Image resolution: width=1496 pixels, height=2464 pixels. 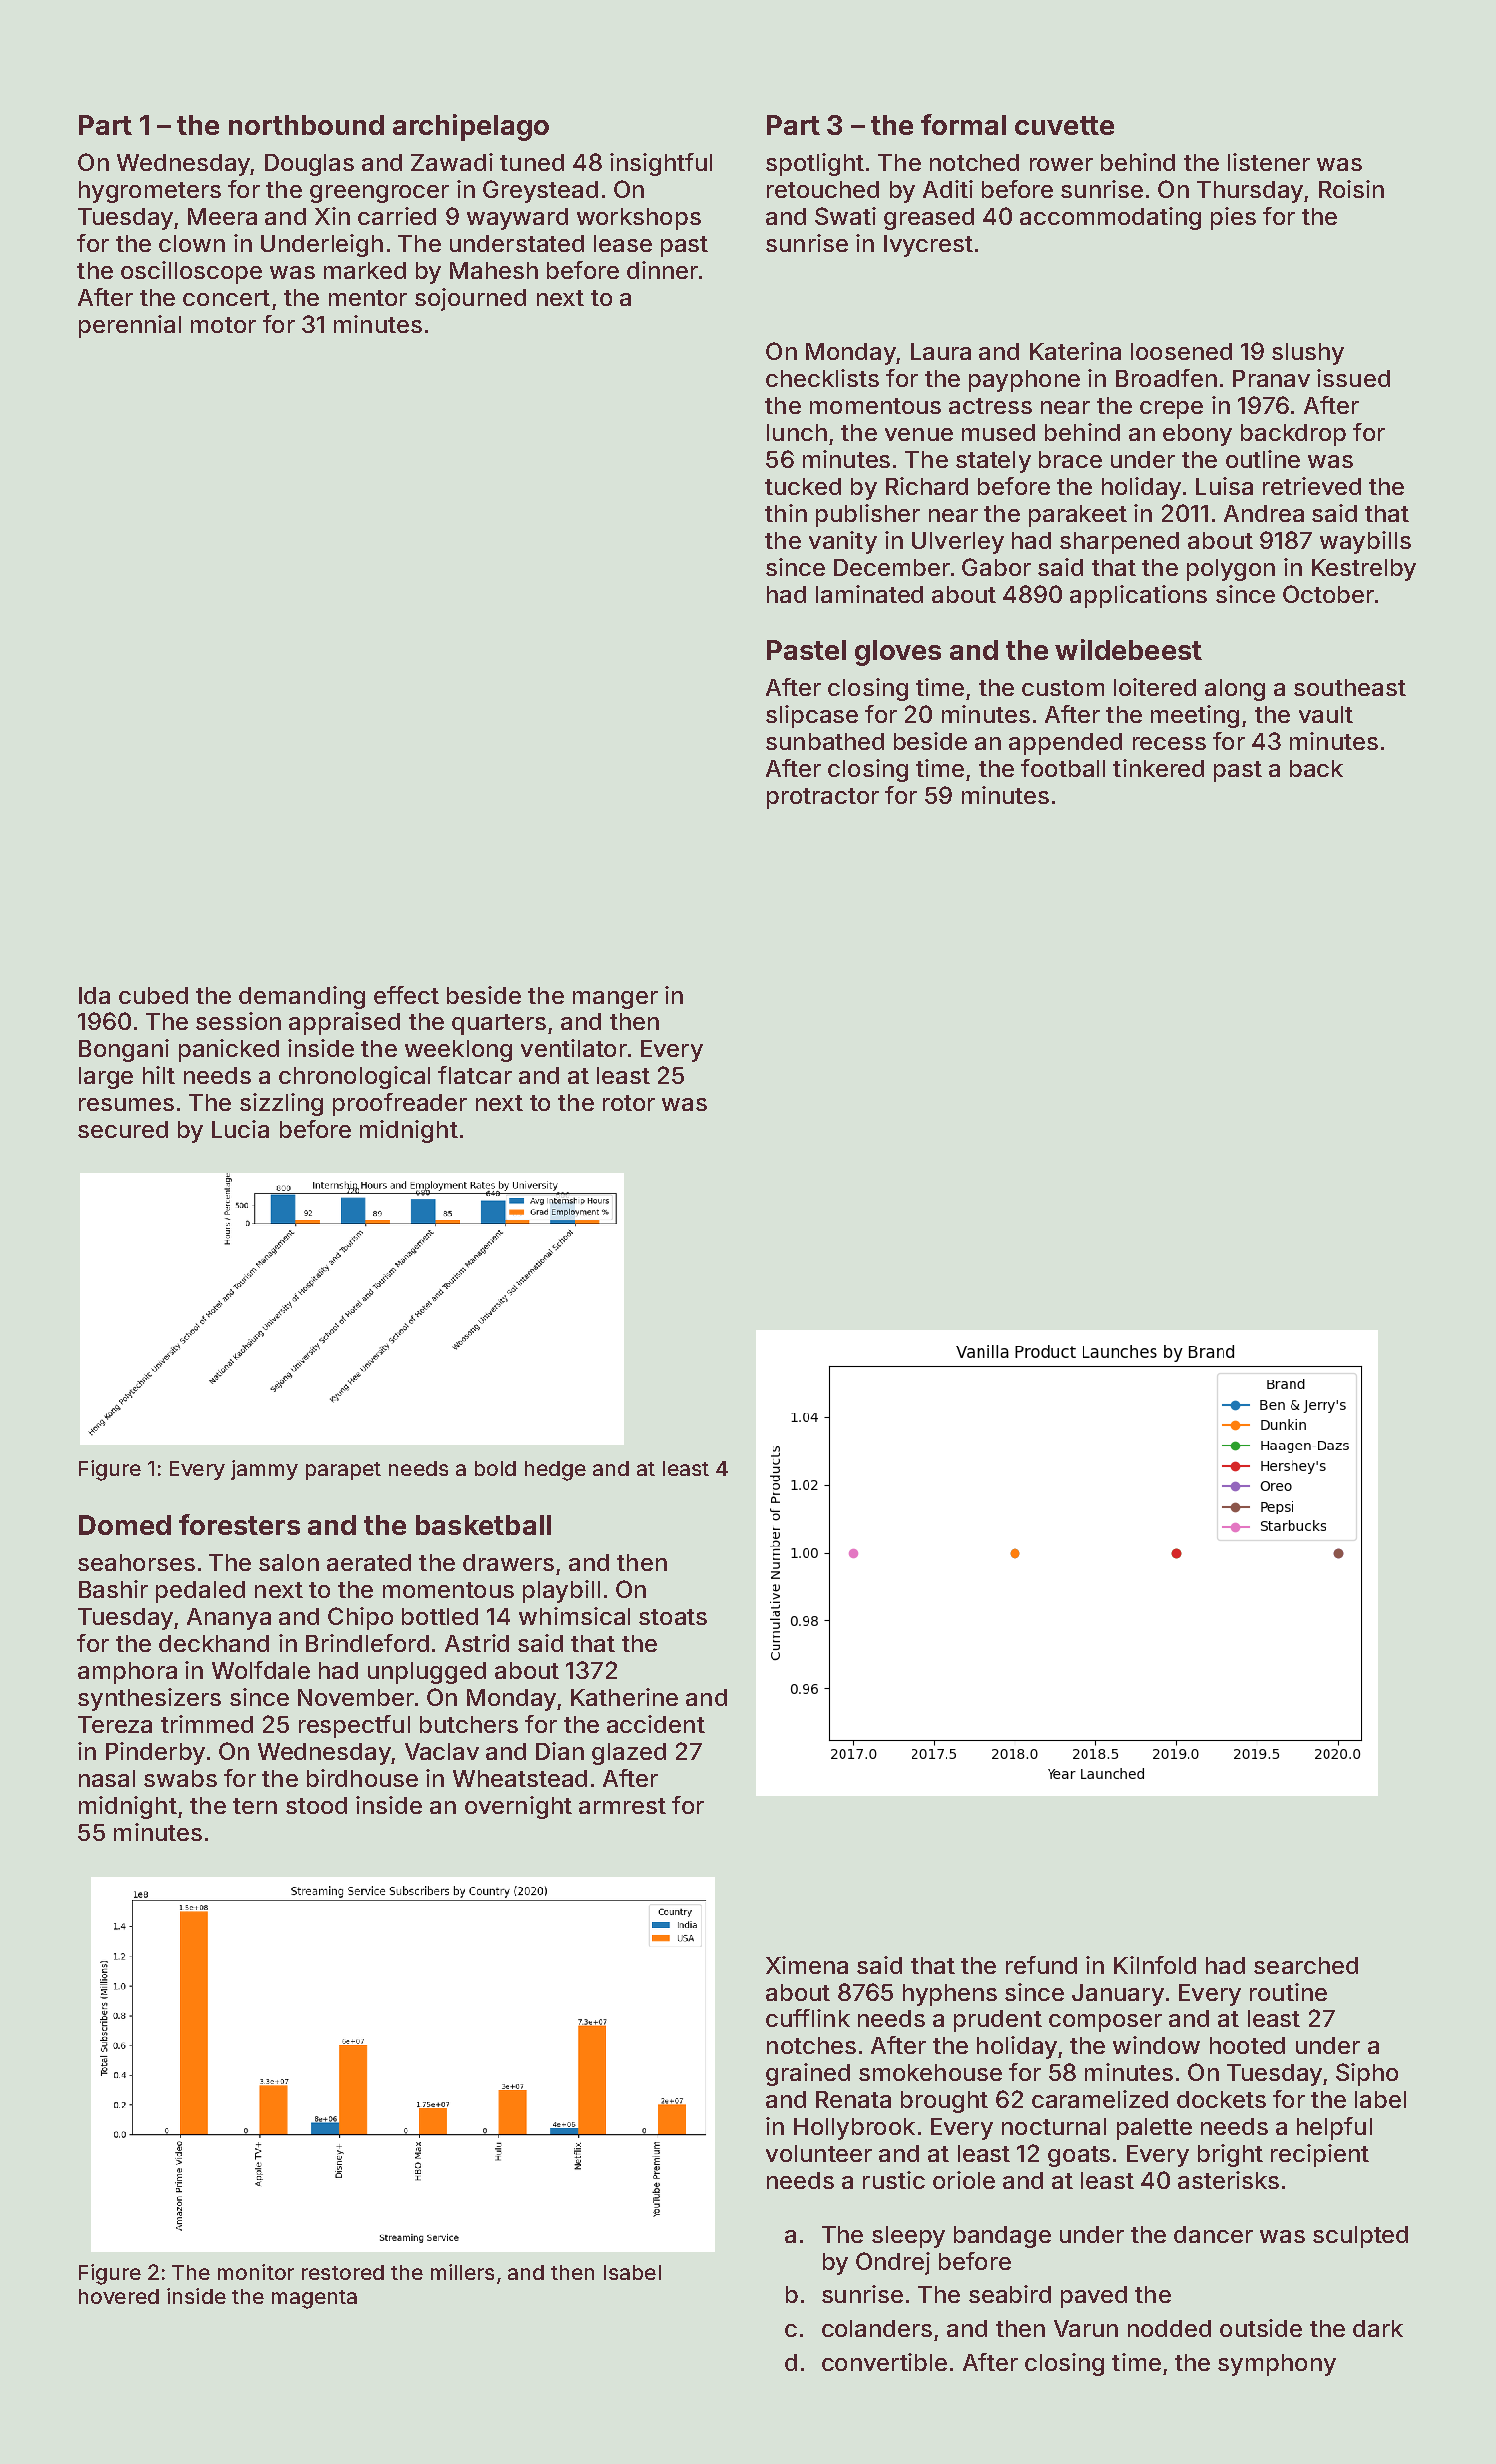 What do you see at coordinates (471, 127) in the document?
I see `archipelago` at bounding box center [471, 127].
